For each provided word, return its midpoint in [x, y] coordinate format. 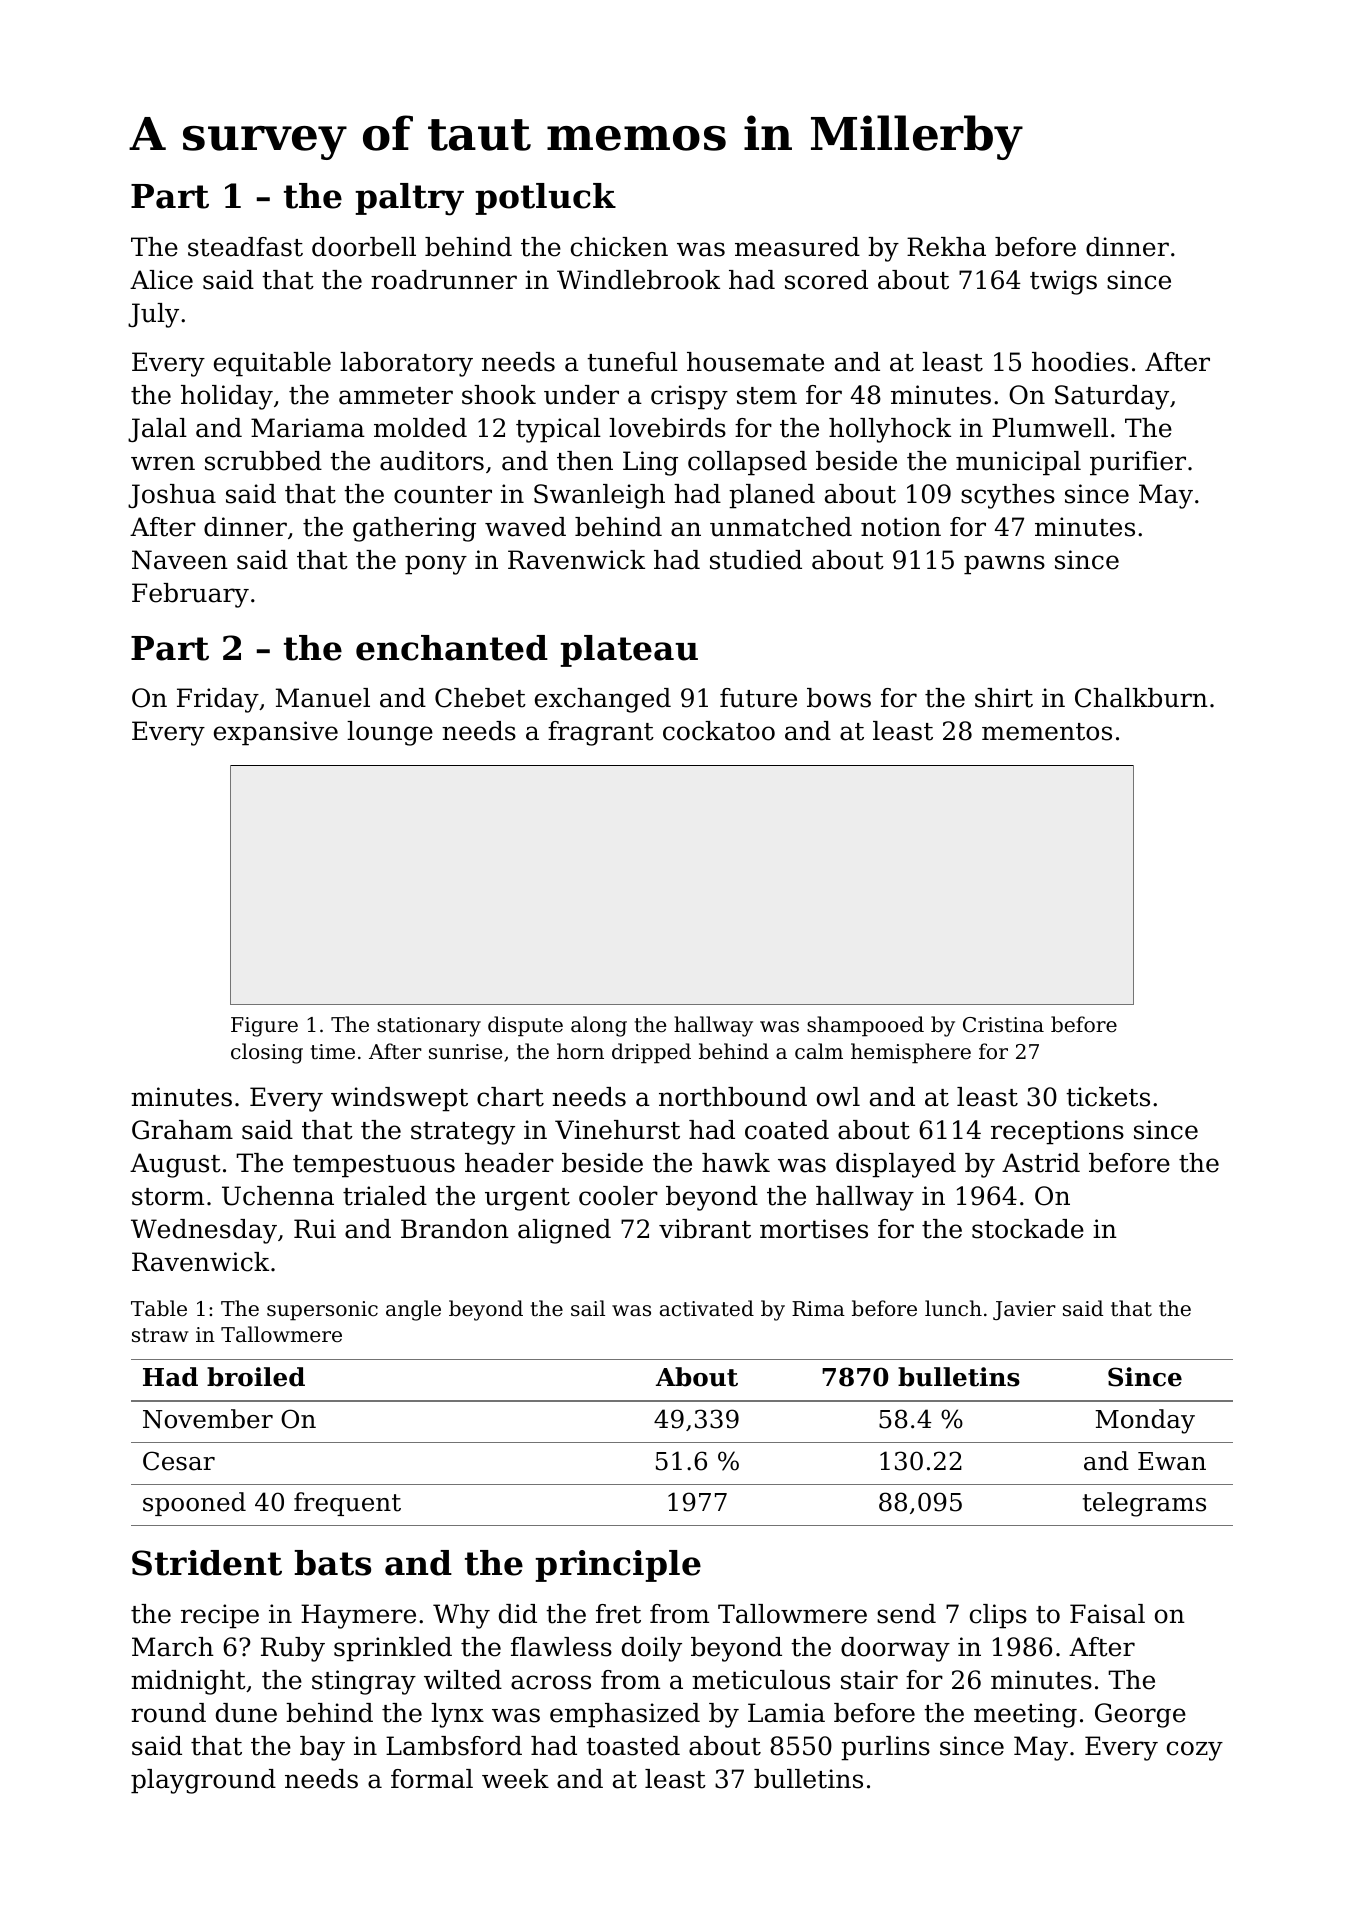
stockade [1028, 1229]
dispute [525, 1026]
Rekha [946, 247]
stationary [429, 1027]
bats [332, 1563]
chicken [619, 247]
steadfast [245, 247]
